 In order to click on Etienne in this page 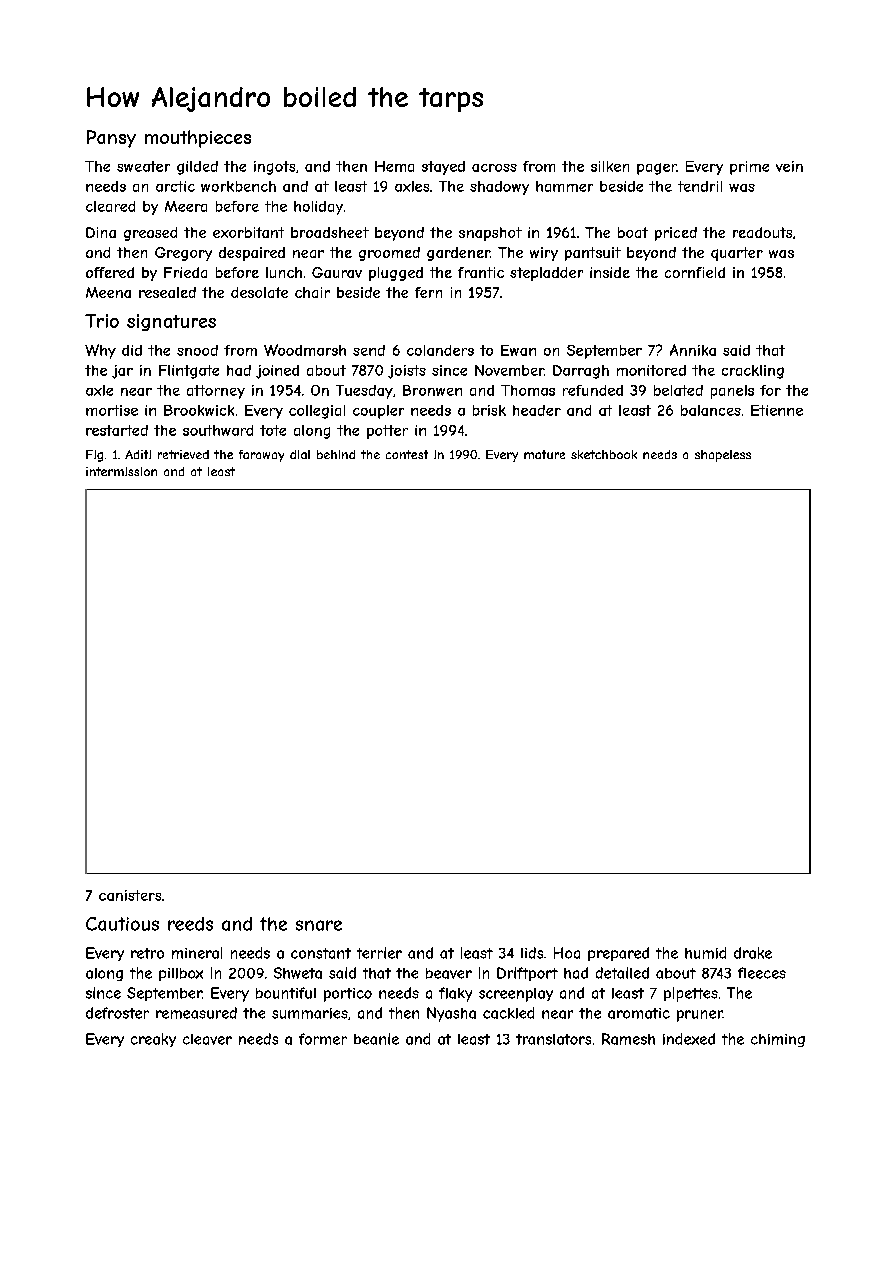, I will do `click(777, 410)`.
